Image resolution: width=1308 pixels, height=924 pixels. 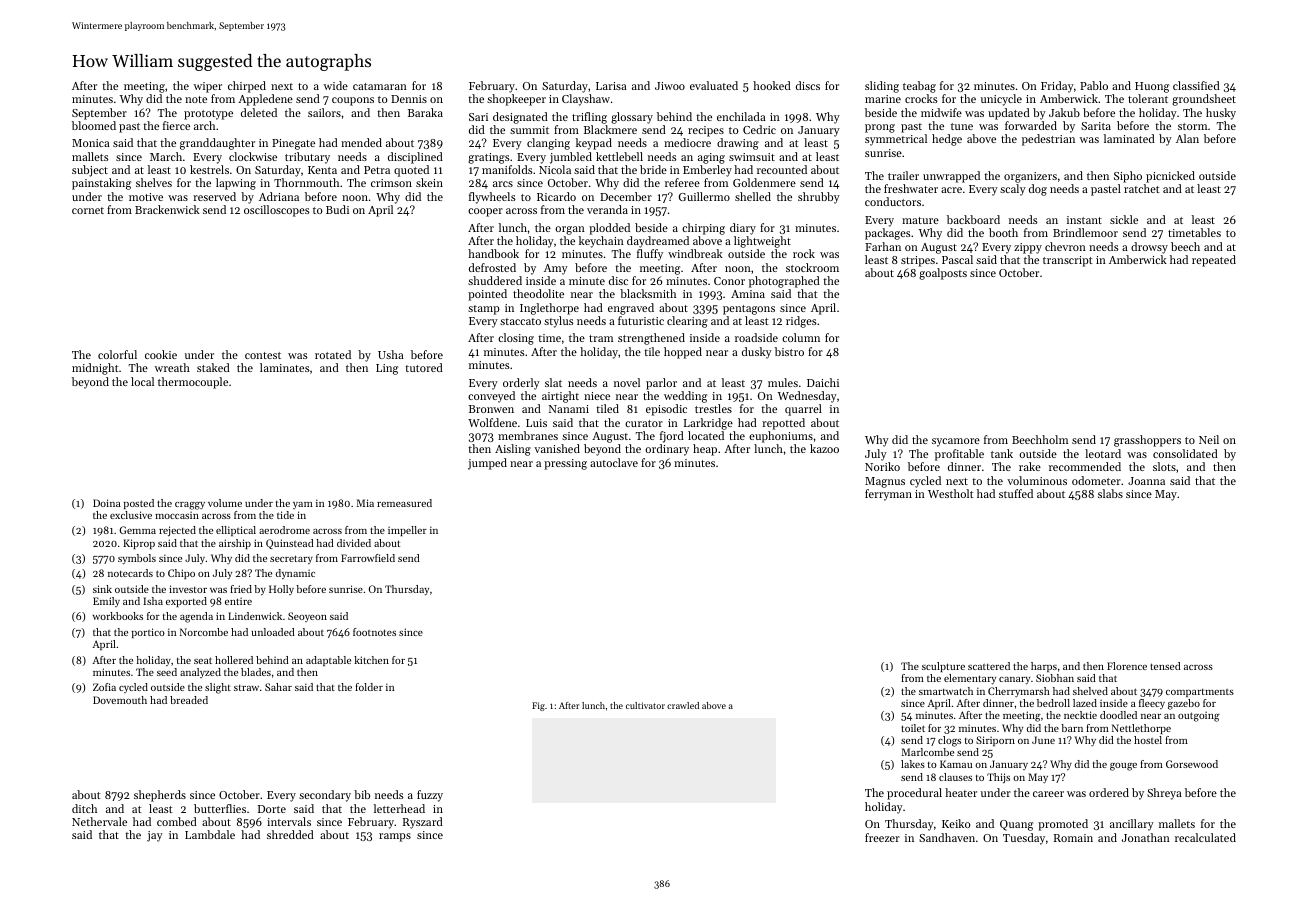 What do you see at coordinates (555, 169) in the screenshot?
I see `Nicola` at bounding box center [555, 169].
